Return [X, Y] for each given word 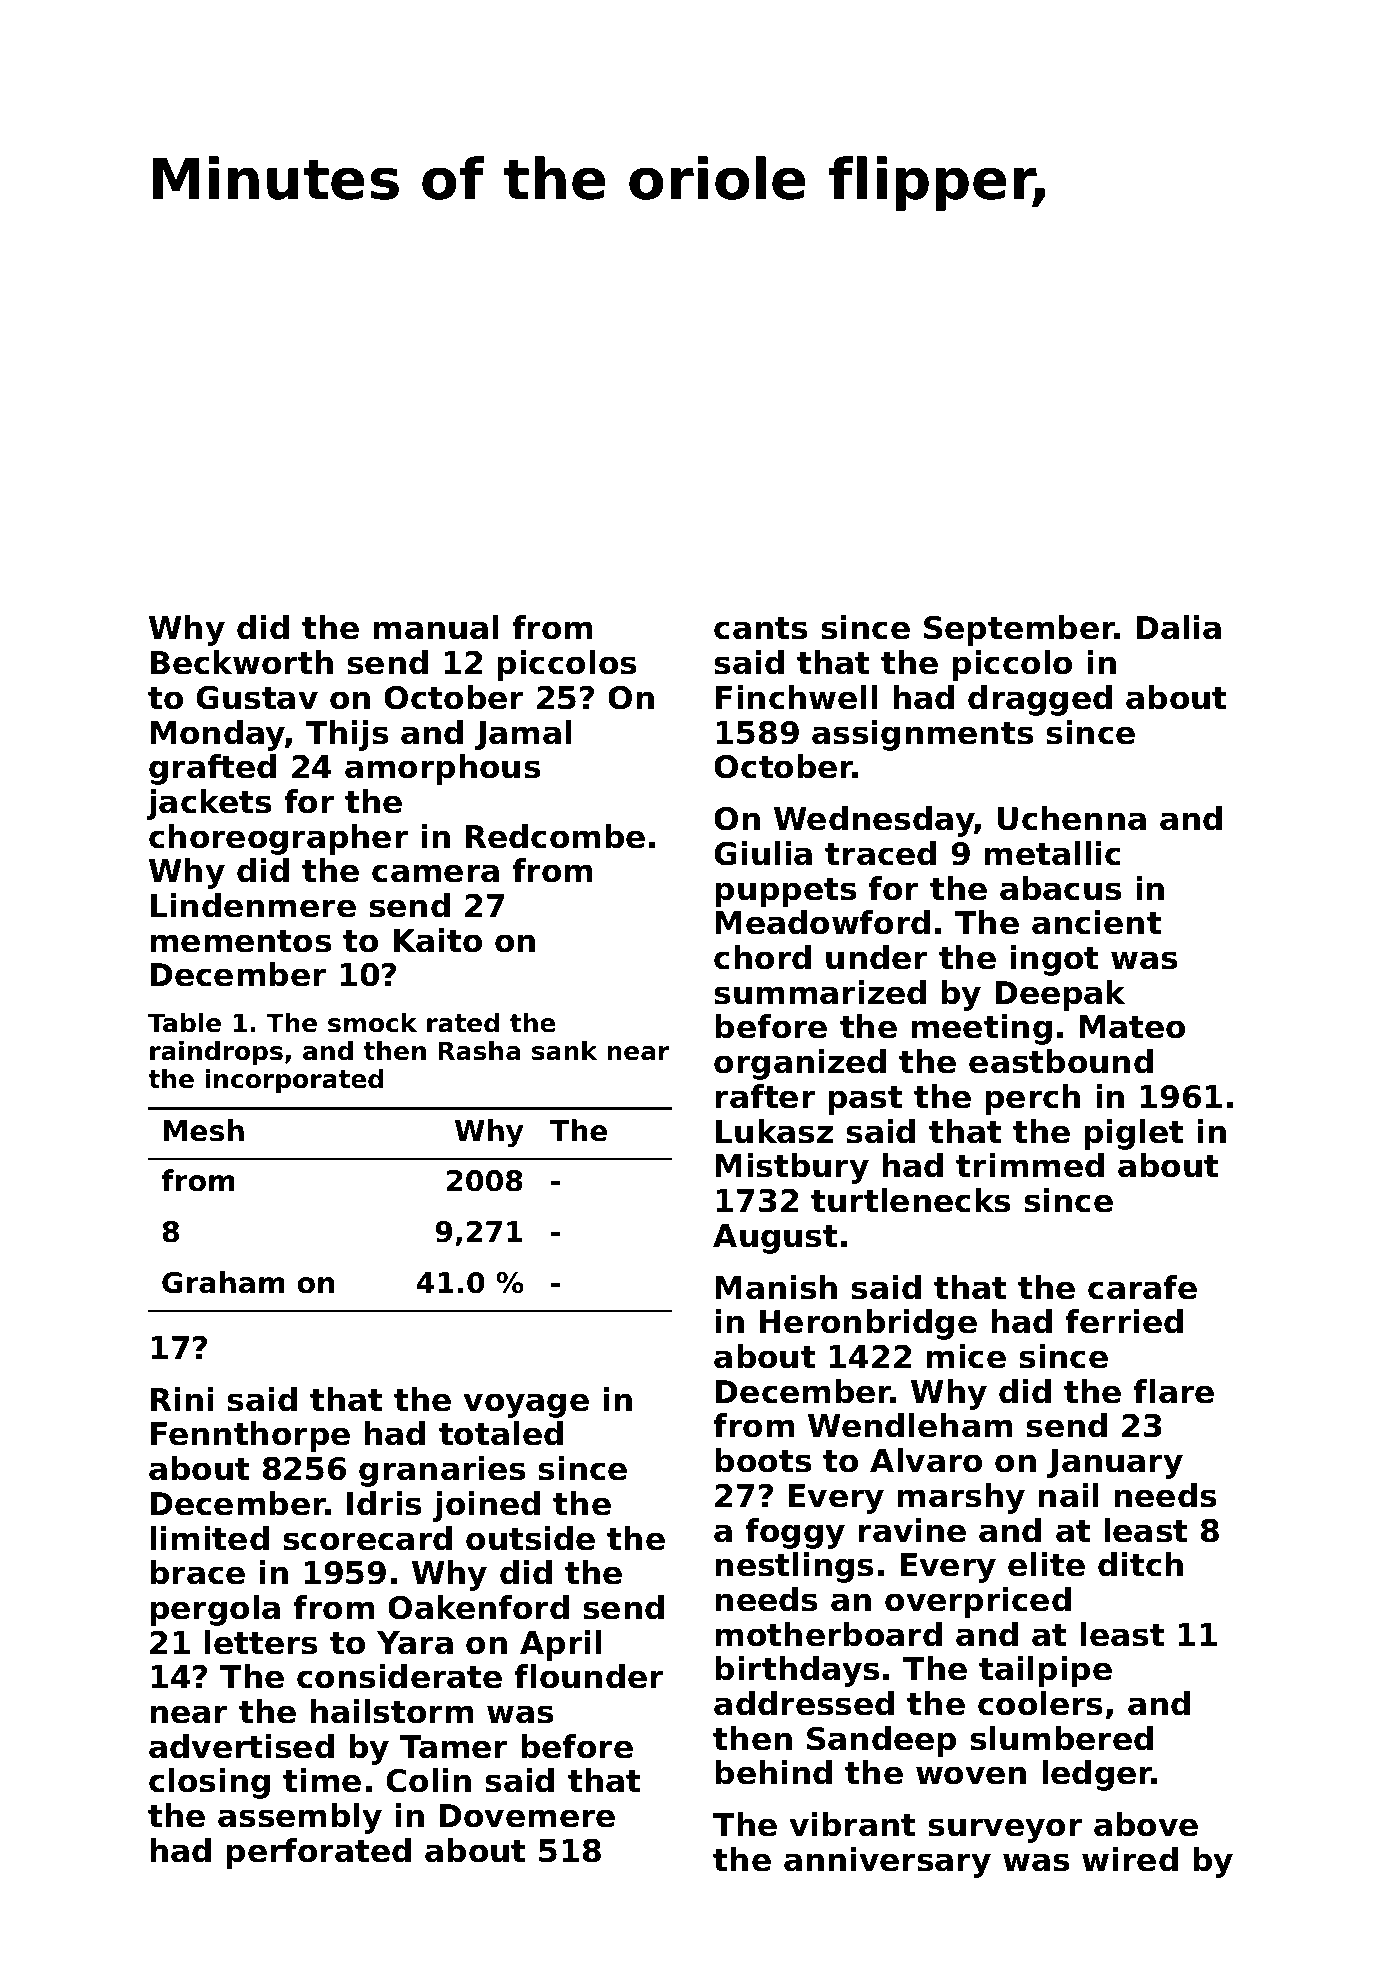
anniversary [887, 1862]
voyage [526, 1405]
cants [760, 628]
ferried [1124, 1321]
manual [435, 627]
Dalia [1179, 627]
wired [1130, 1859]
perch [1032, 1099]
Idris [384, 1503]
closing [209, 1783]
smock [372, 1023]
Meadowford [823, 922]
